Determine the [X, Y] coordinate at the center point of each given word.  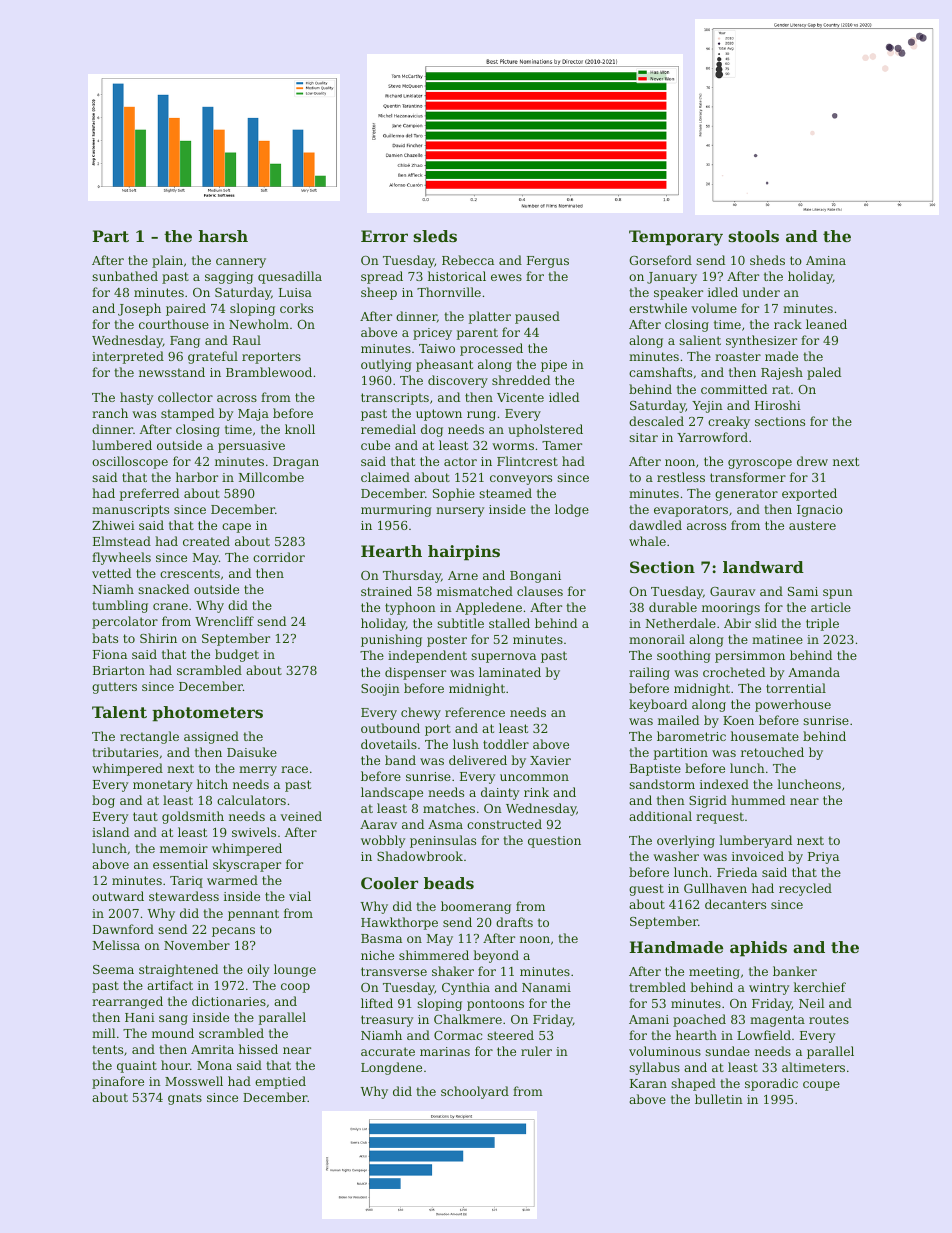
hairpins [464, 553]
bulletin [719, 1099]
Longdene [391, 1068]
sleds [435, 236]
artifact [170, 985]
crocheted [734, 672]
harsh [223, 236]
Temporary [676, 238]
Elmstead [122, 541]
